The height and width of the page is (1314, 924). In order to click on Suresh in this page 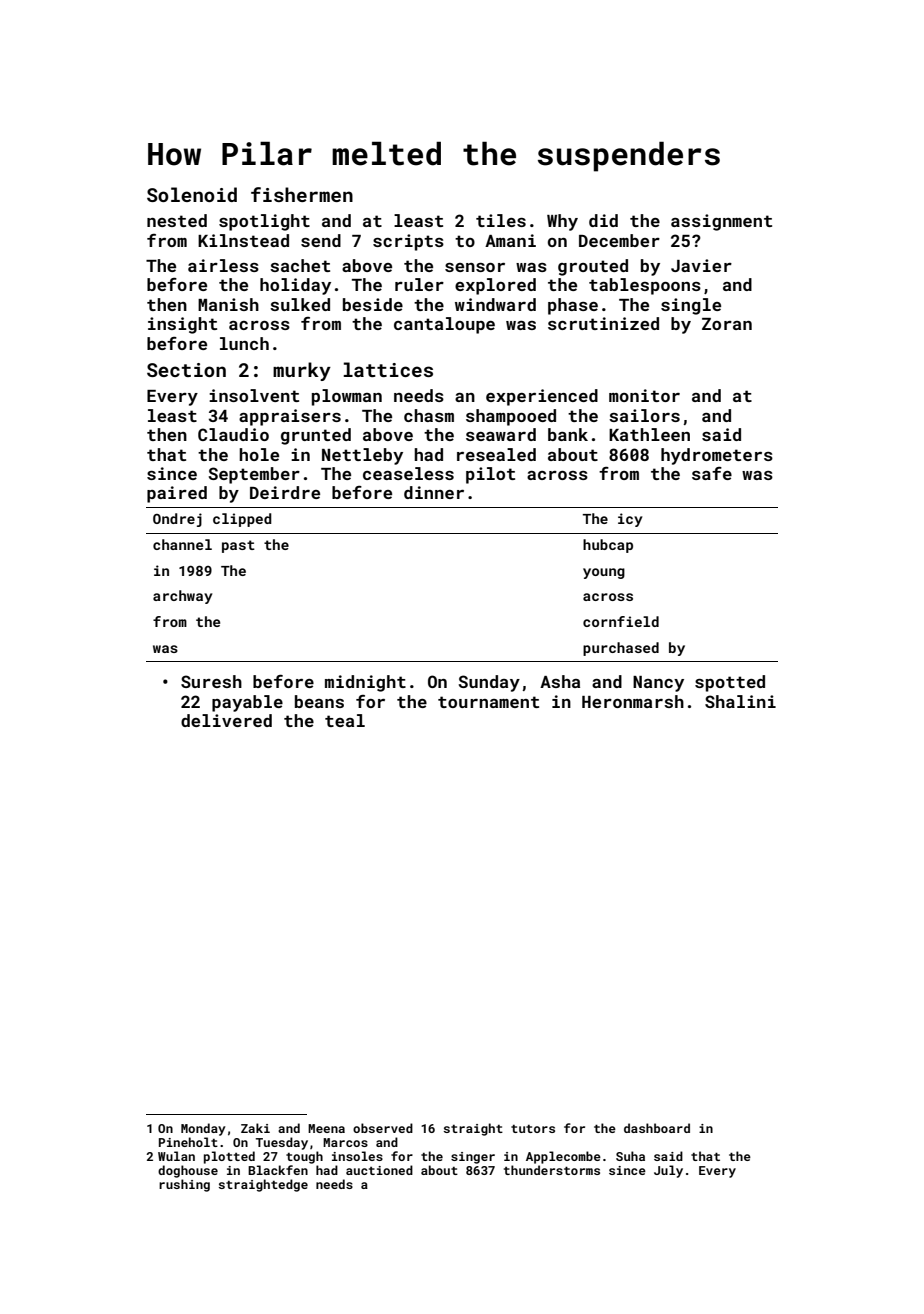, I will do `click(211, 681)`.
